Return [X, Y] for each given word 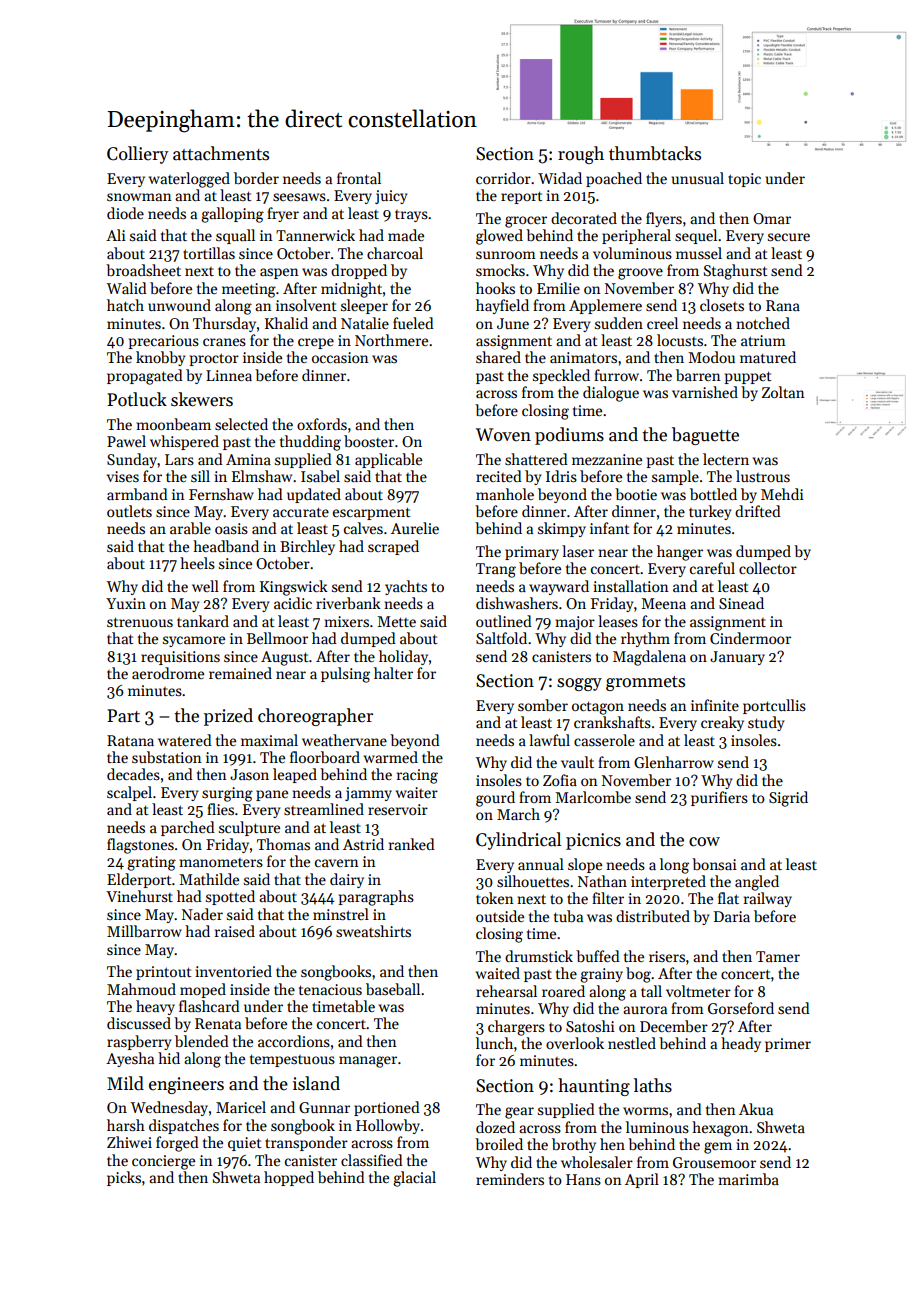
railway [768, 899]
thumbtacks [655, 153]
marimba [748, 1179]
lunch [494, 1043]
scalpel [129, 793]
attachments [221, 153]
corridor [503, 178]
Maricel [241, 1107]
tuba [568, 916]
